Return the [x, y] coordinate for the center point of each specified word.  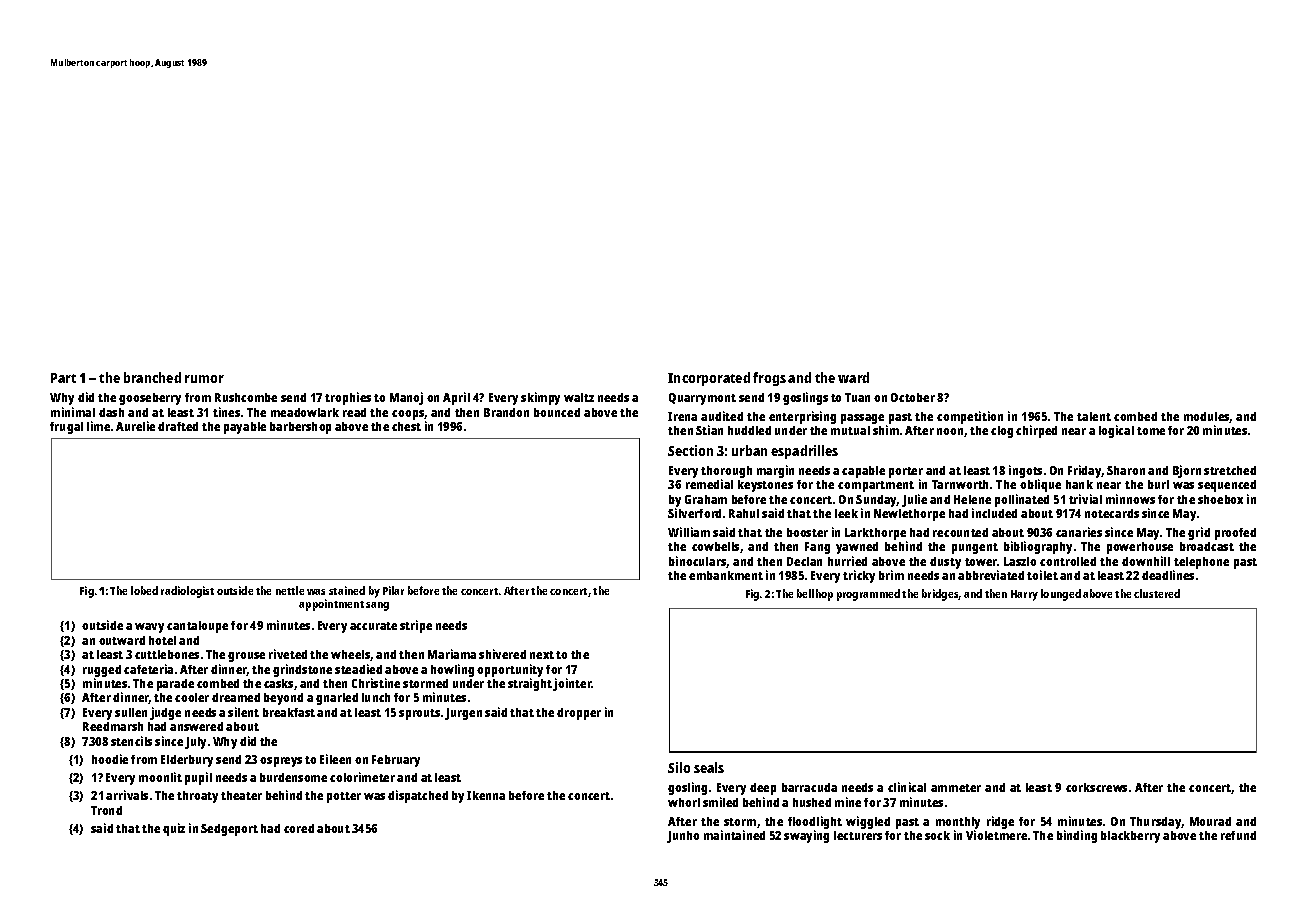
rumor [204, 379]
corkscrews [1096, 787]
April [456, 398]
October [913, 397]
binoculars [697, 561]
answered [196, 726]
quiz [174, 829]
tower [981, 562]
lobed [144, 590]
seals [709, 767]
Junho [683, 837]
